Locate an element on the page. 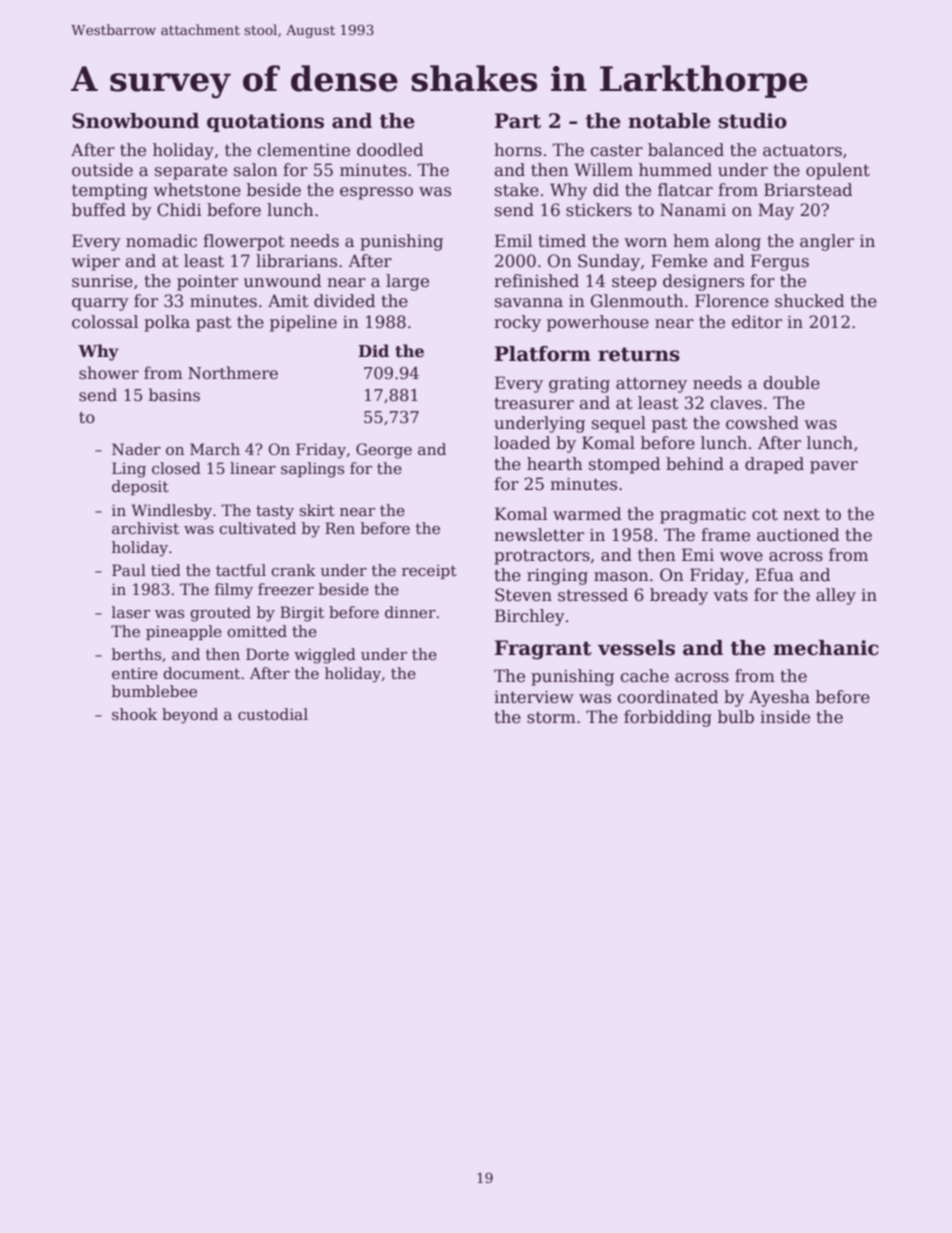  beyond is located at coordinates (190, 716).
